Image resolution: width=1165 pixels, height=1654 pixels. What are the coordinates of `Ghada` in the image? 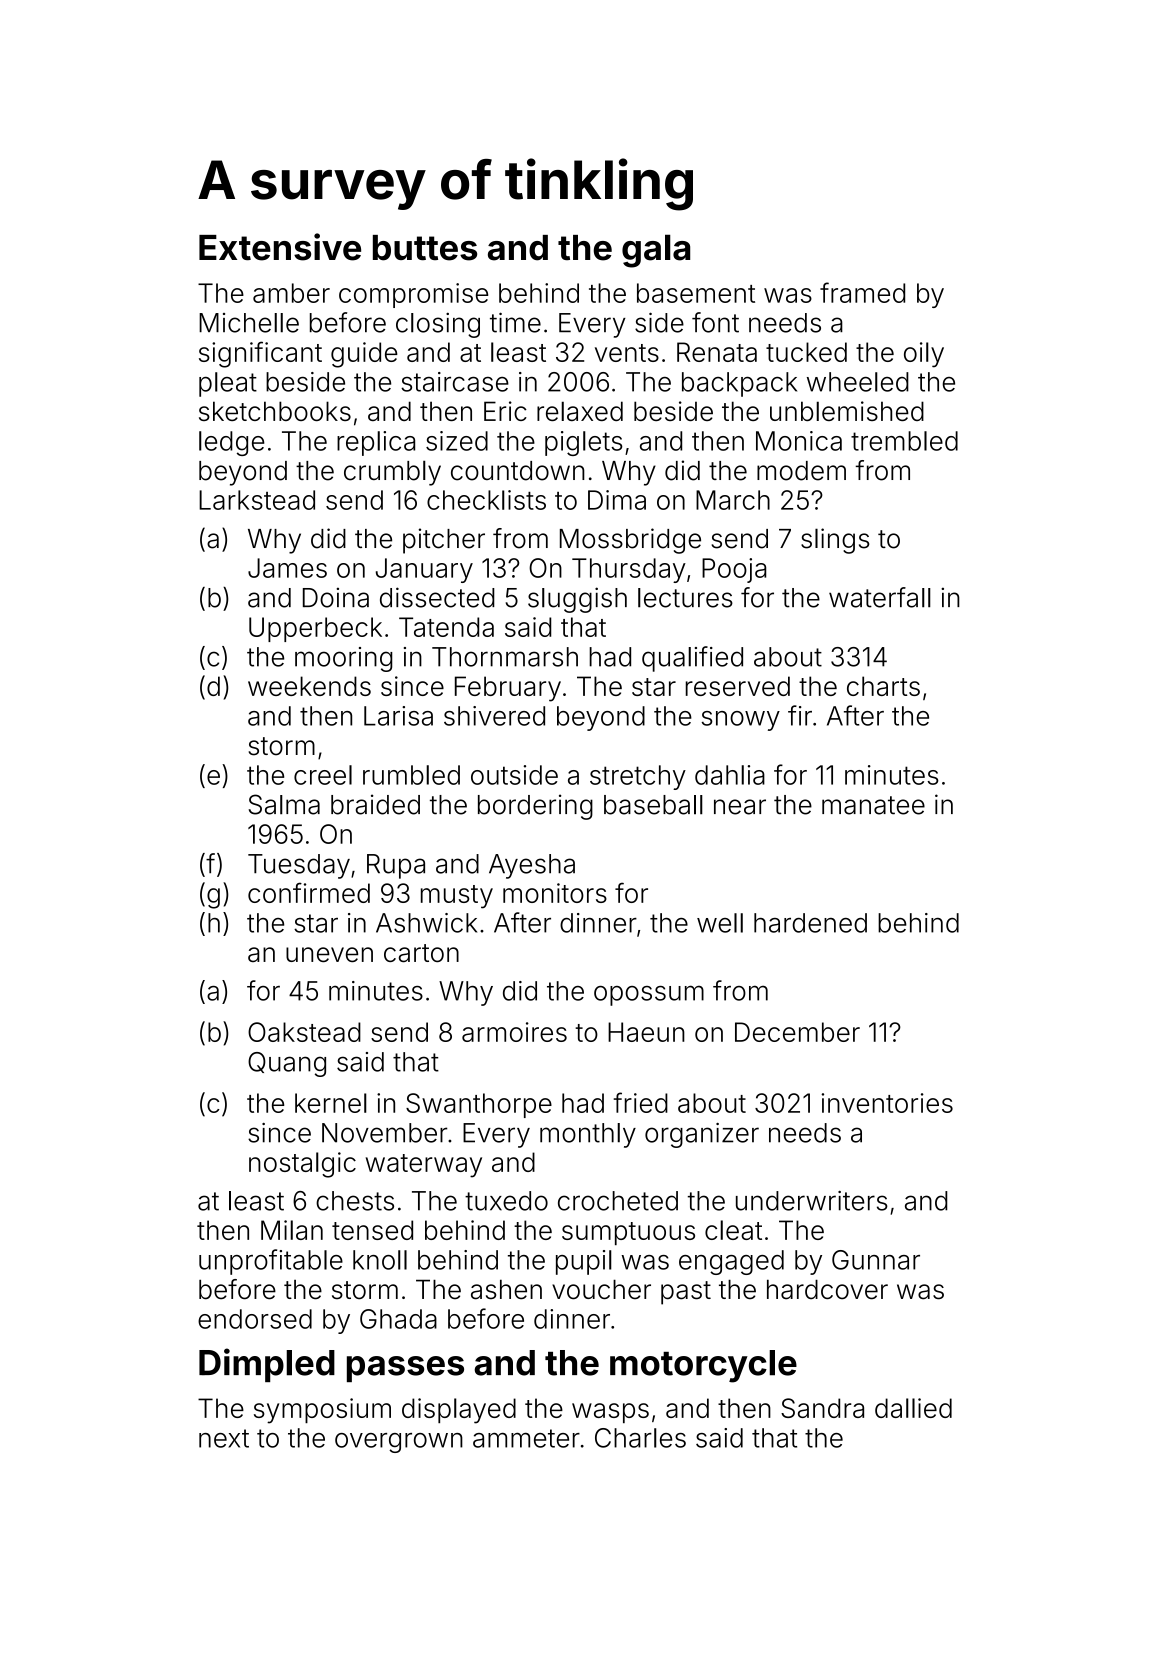 It's located at (398, 1319).
